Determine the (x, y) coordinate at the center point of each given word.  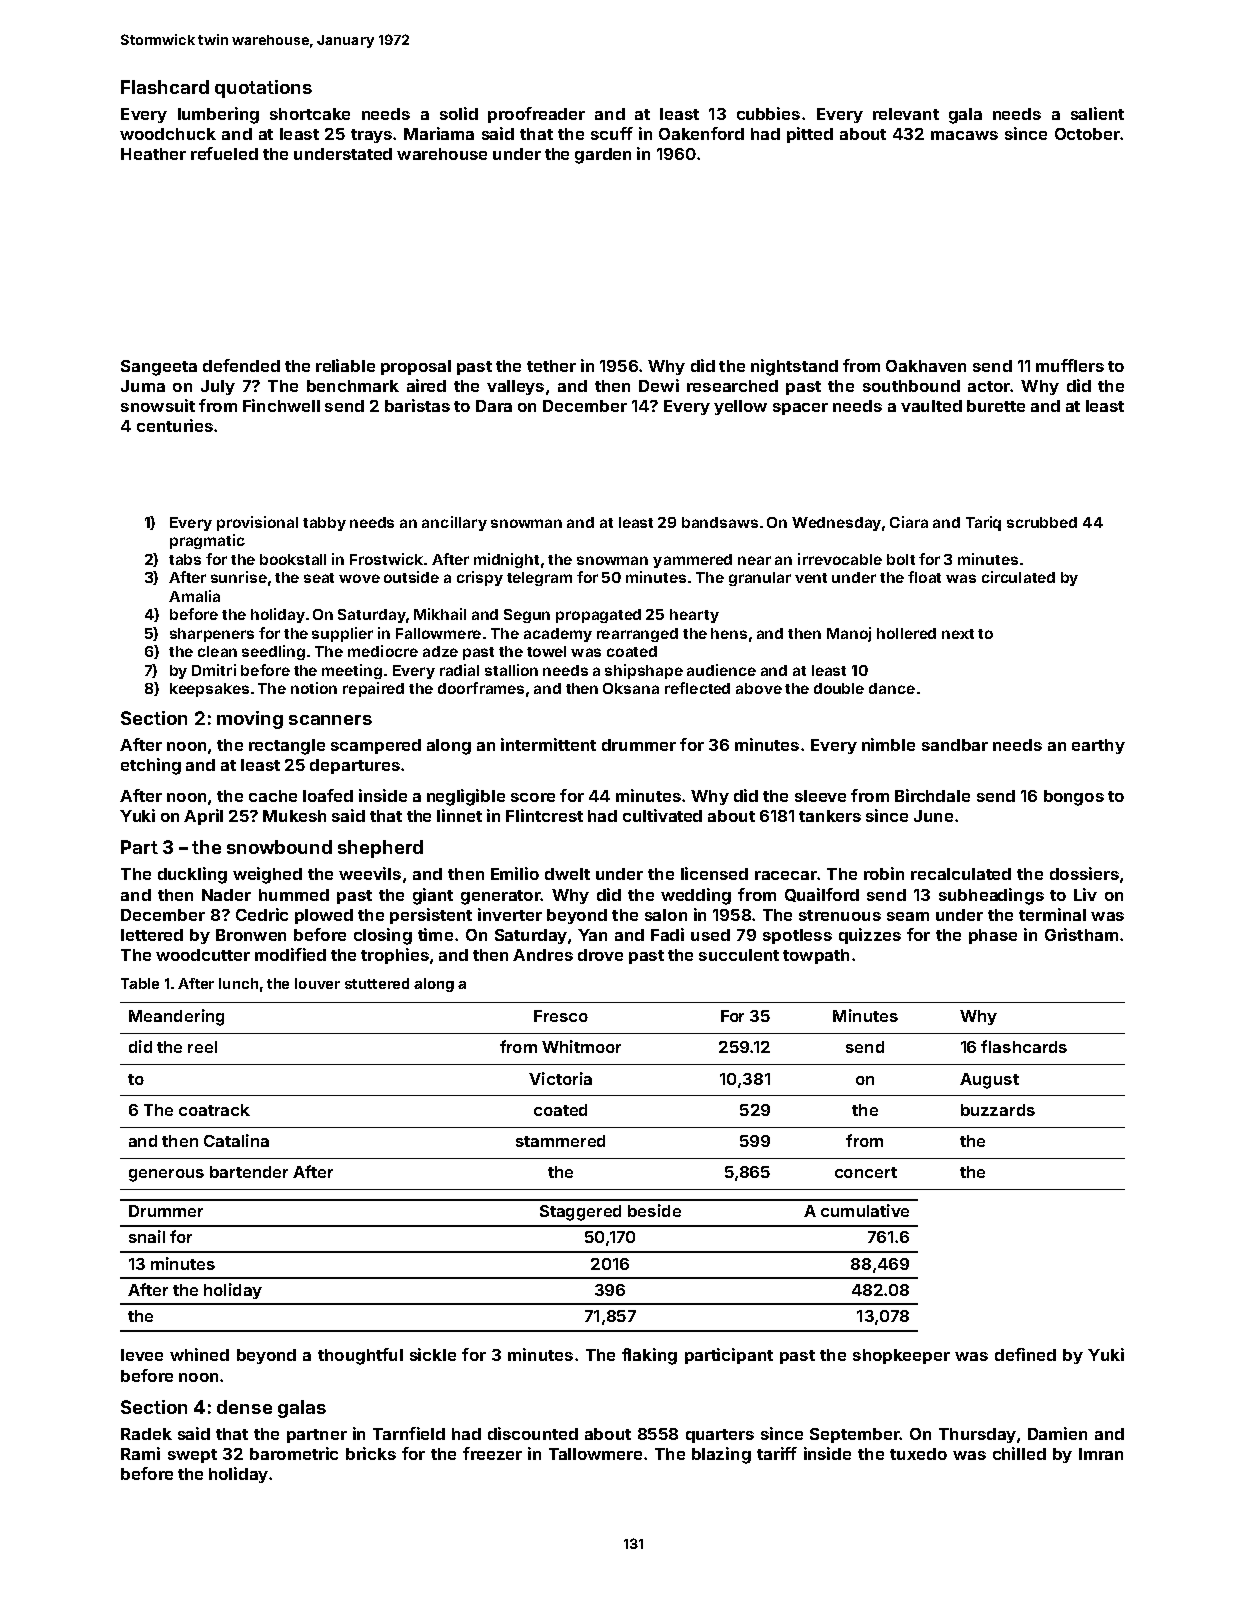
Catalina (236, 1140)
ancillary (454, 523)
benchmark (353, 386)
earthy (1098, 746)
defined (1025, 1354)
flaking (649, 1356)
